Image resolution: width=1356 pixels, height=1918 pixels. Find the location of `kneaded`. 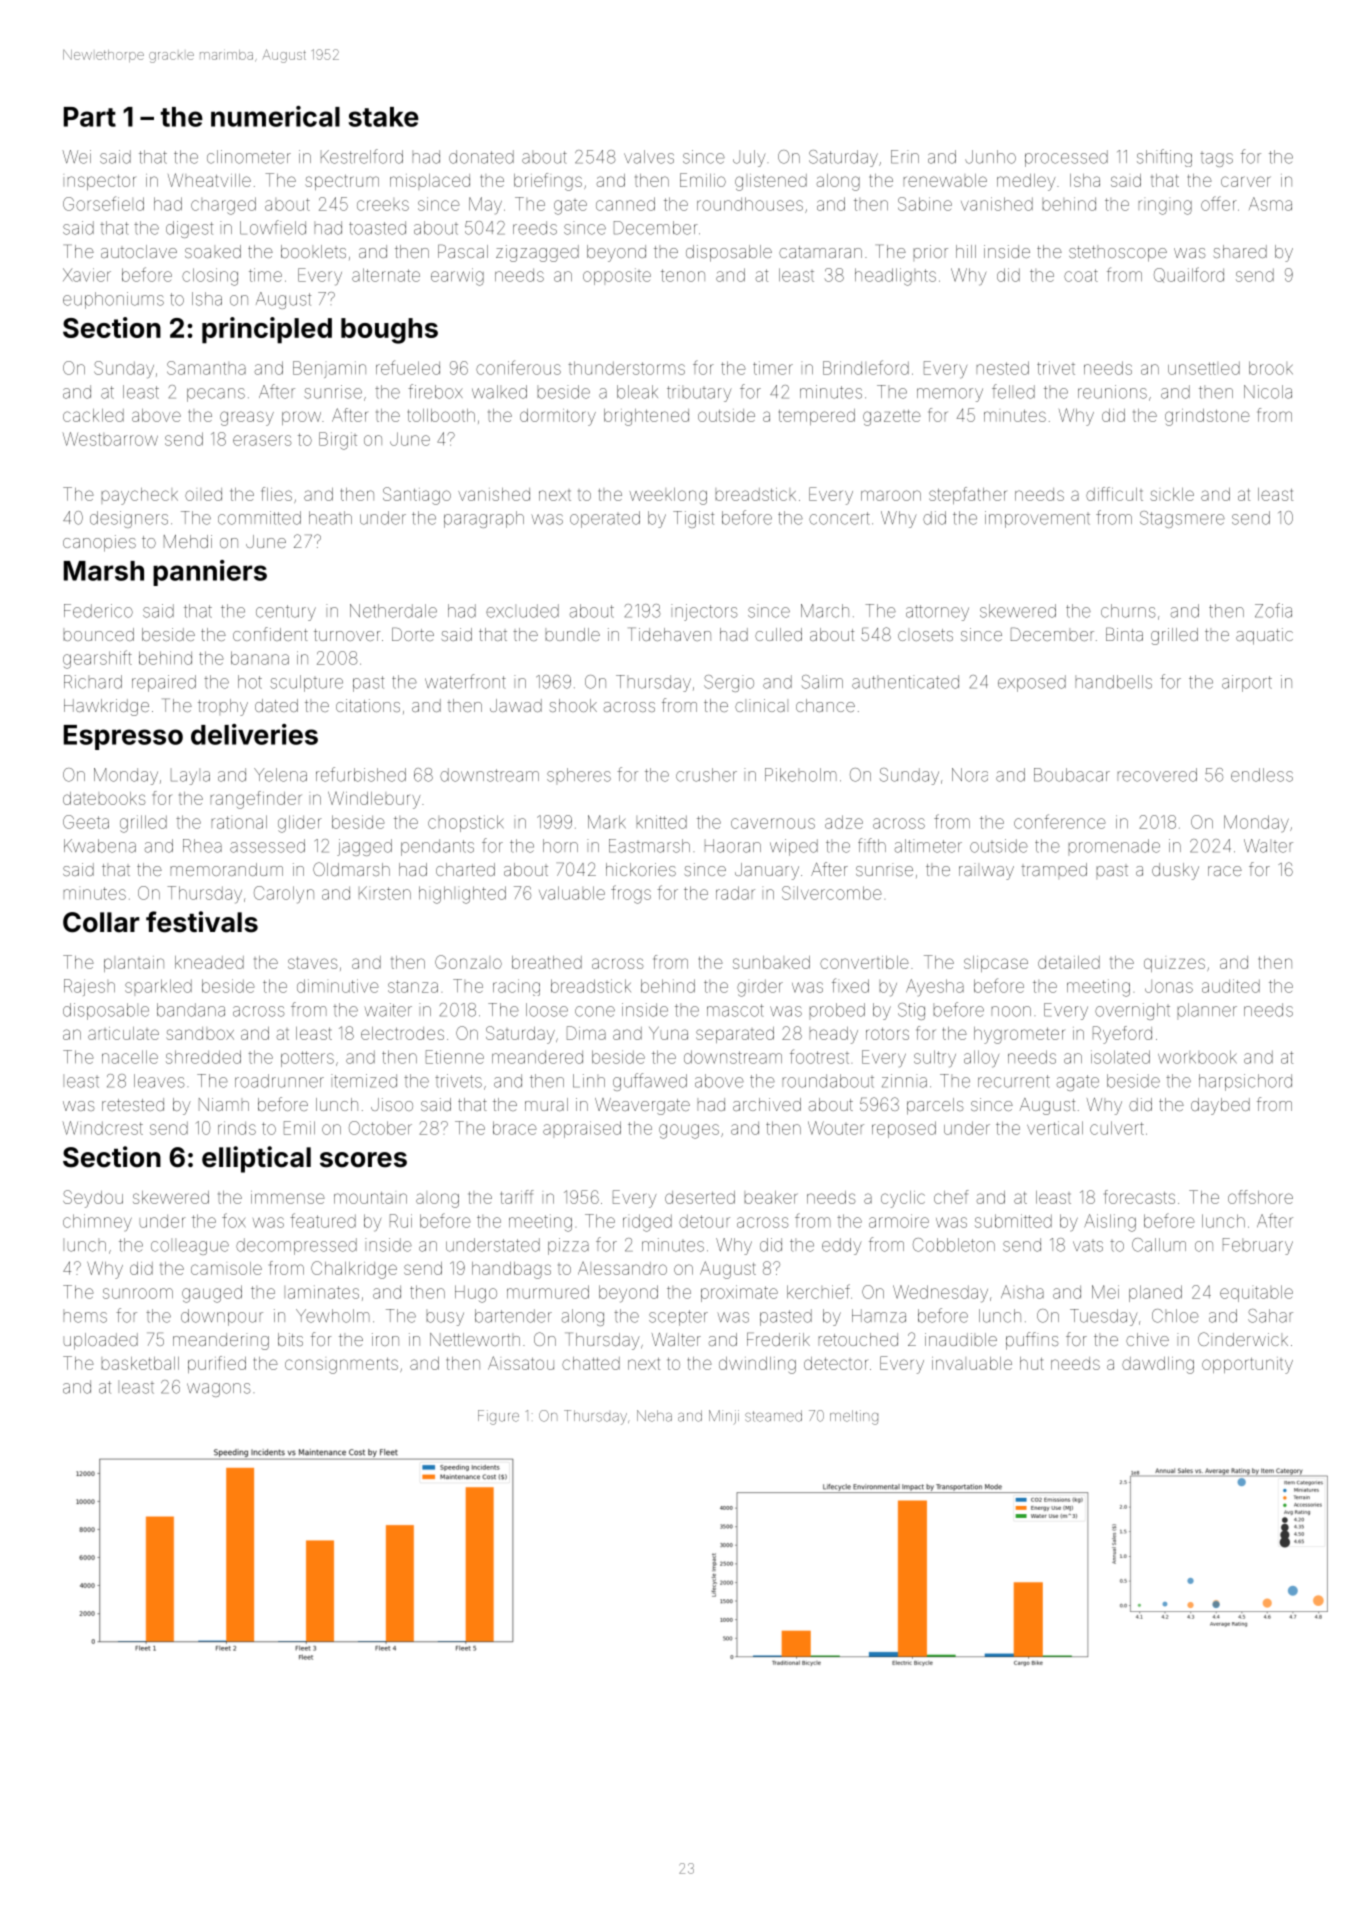

kneaded is located at coordinates (209, 962).
